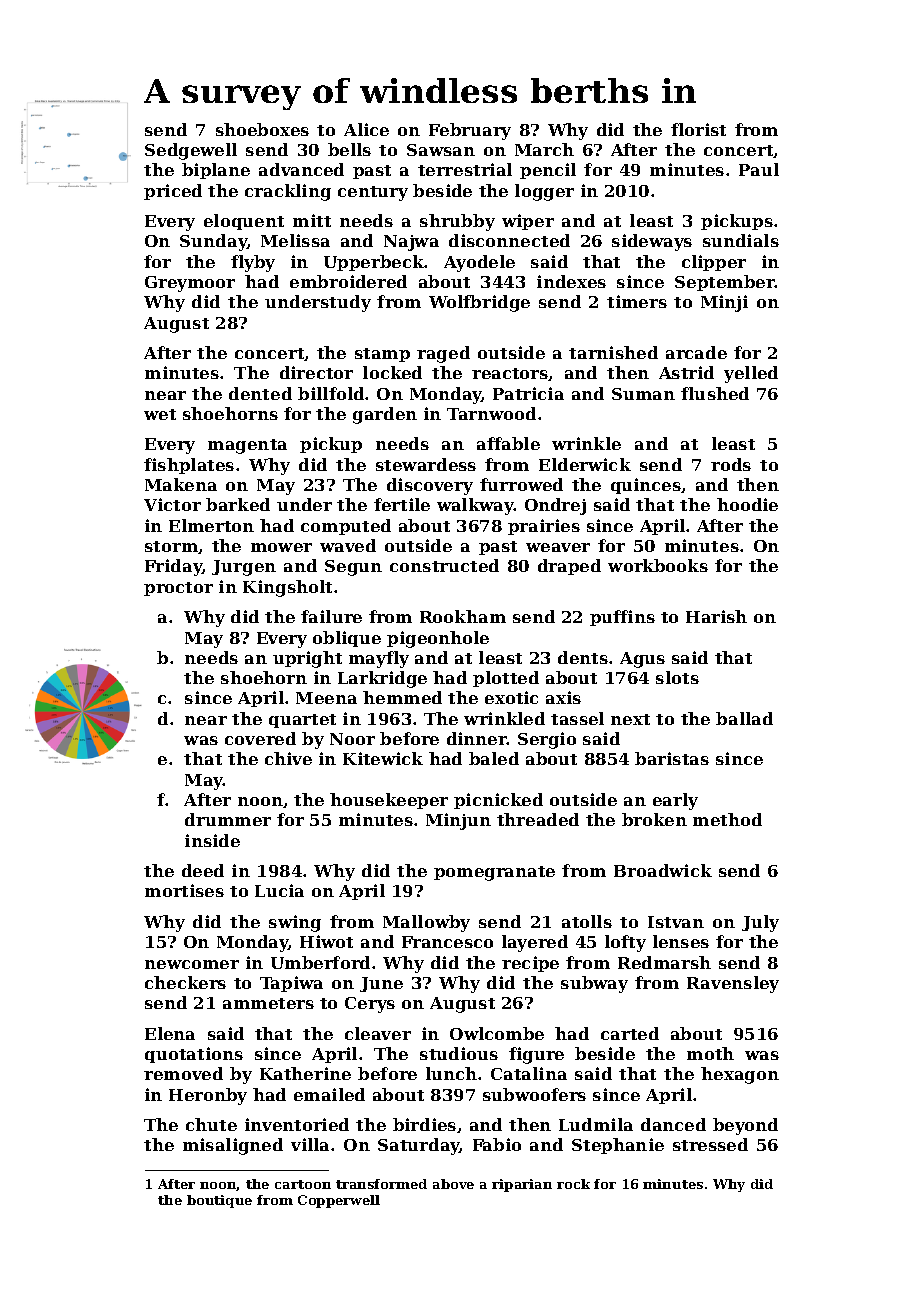 This image has width=924, height=1311. Describe the element at coordinates (710, 1144) in the image. I see `stressed` at that location.
